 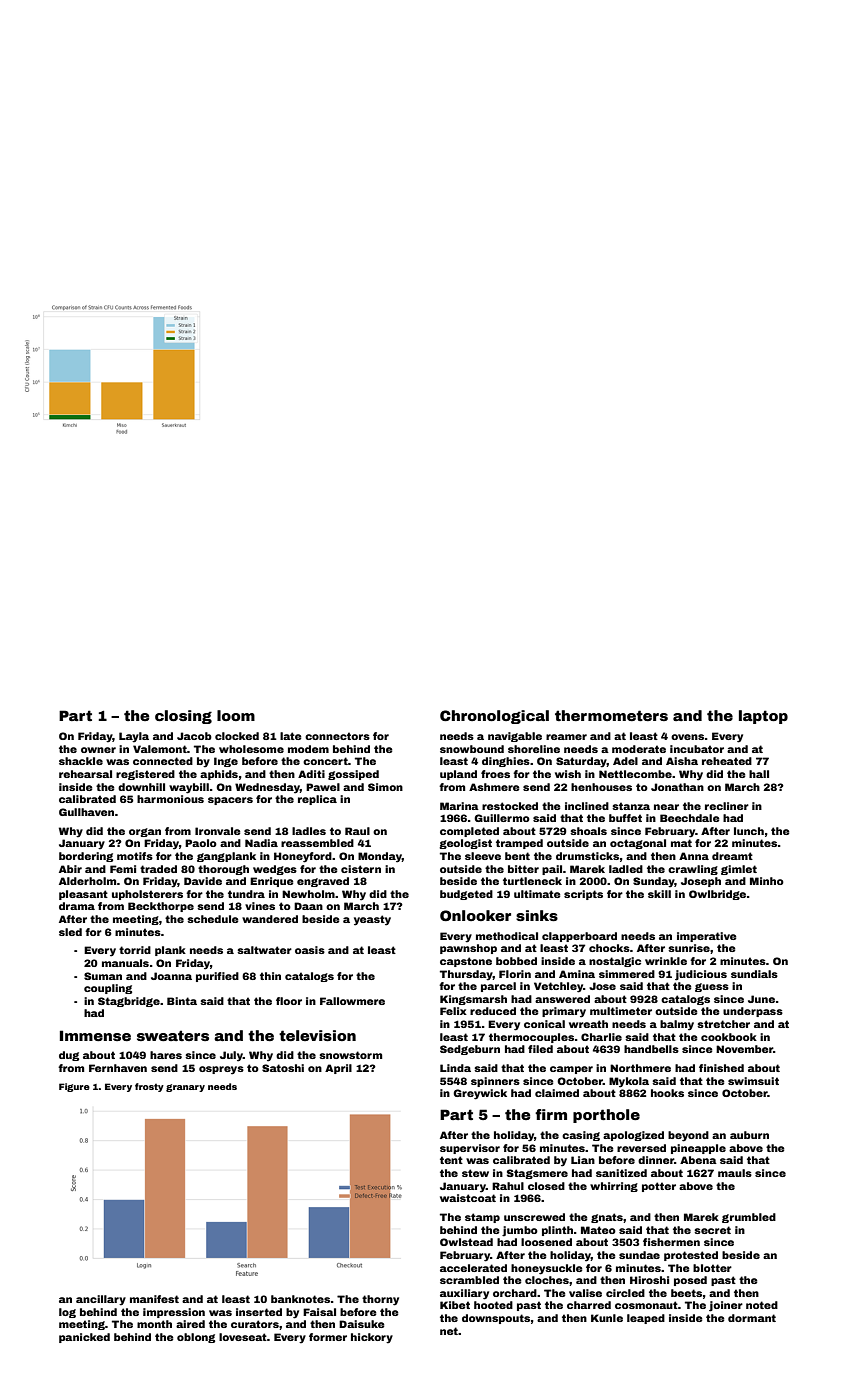 What do you see at coordinates (493, 1011) in the screenshot?
I see `reduced` at bounding box center [493, 1011].
